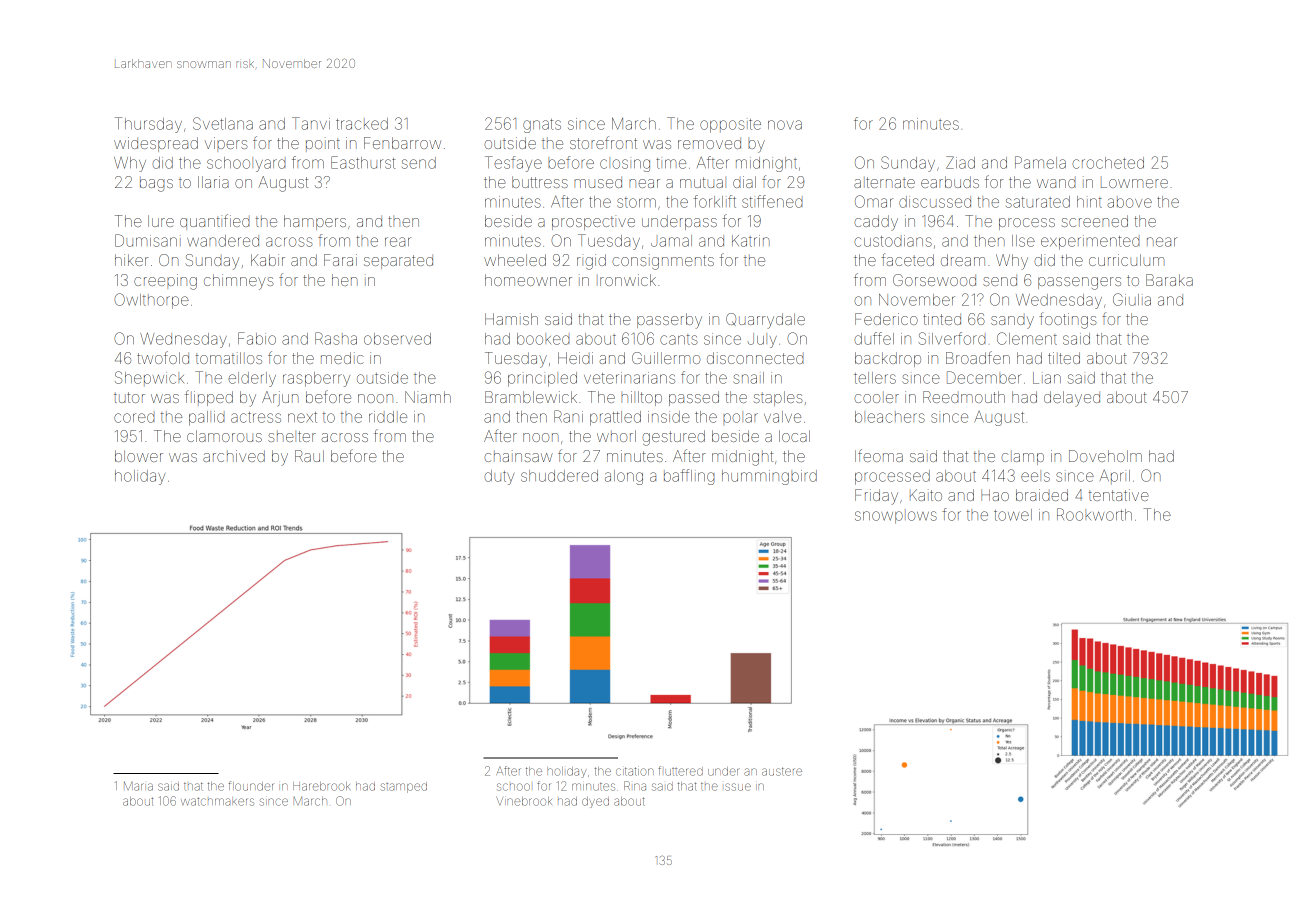 This screenshot has height=924, width=1308. Describe the element at coordinates (362, 124) in the screenshot. I see `tracked` at that location.
